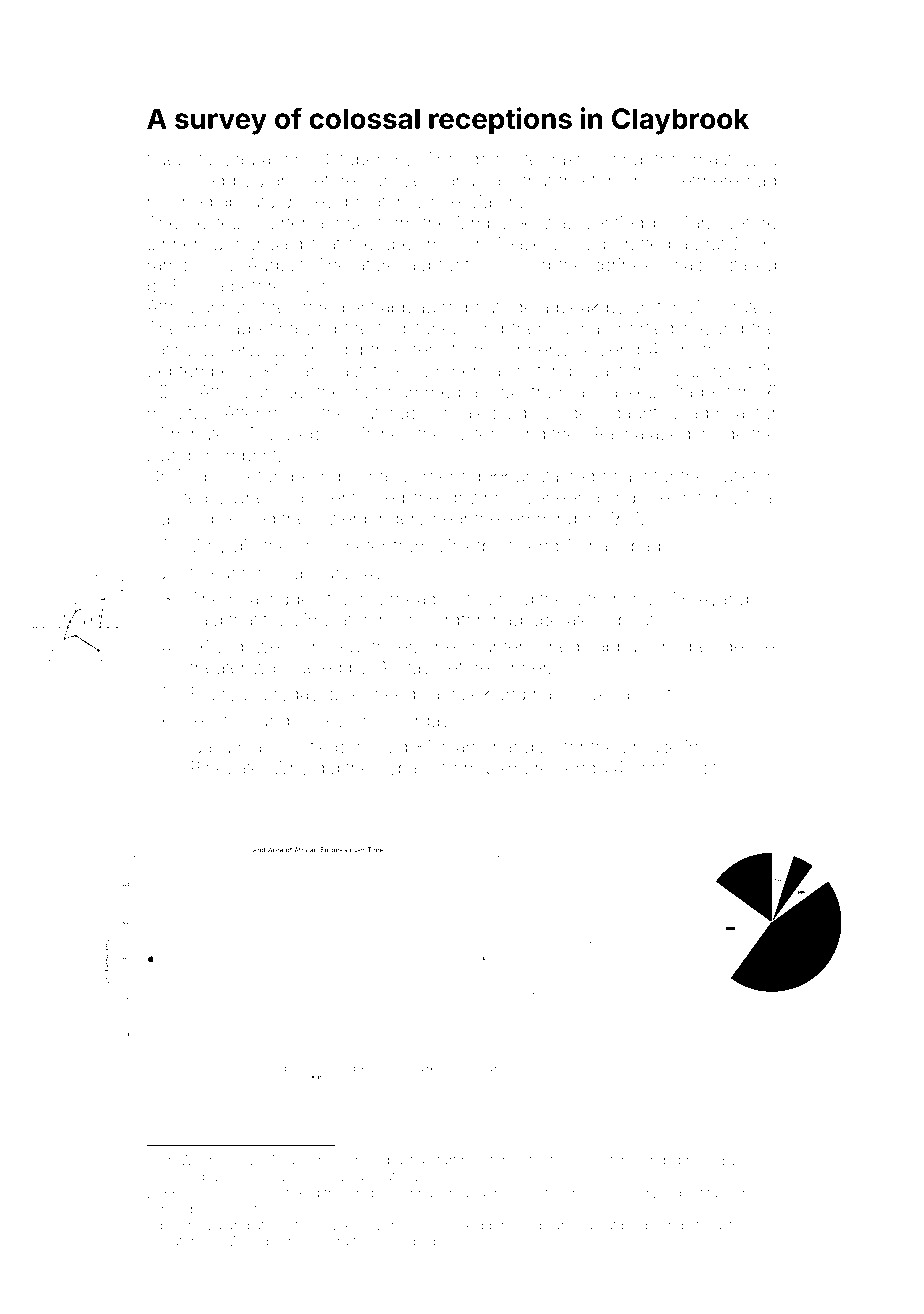 Image resolution: width=924 pixels, height=1314 pixels. Describe the element at coordinates (363, 1194) in the screenshot. I see `crisp` at that location.
